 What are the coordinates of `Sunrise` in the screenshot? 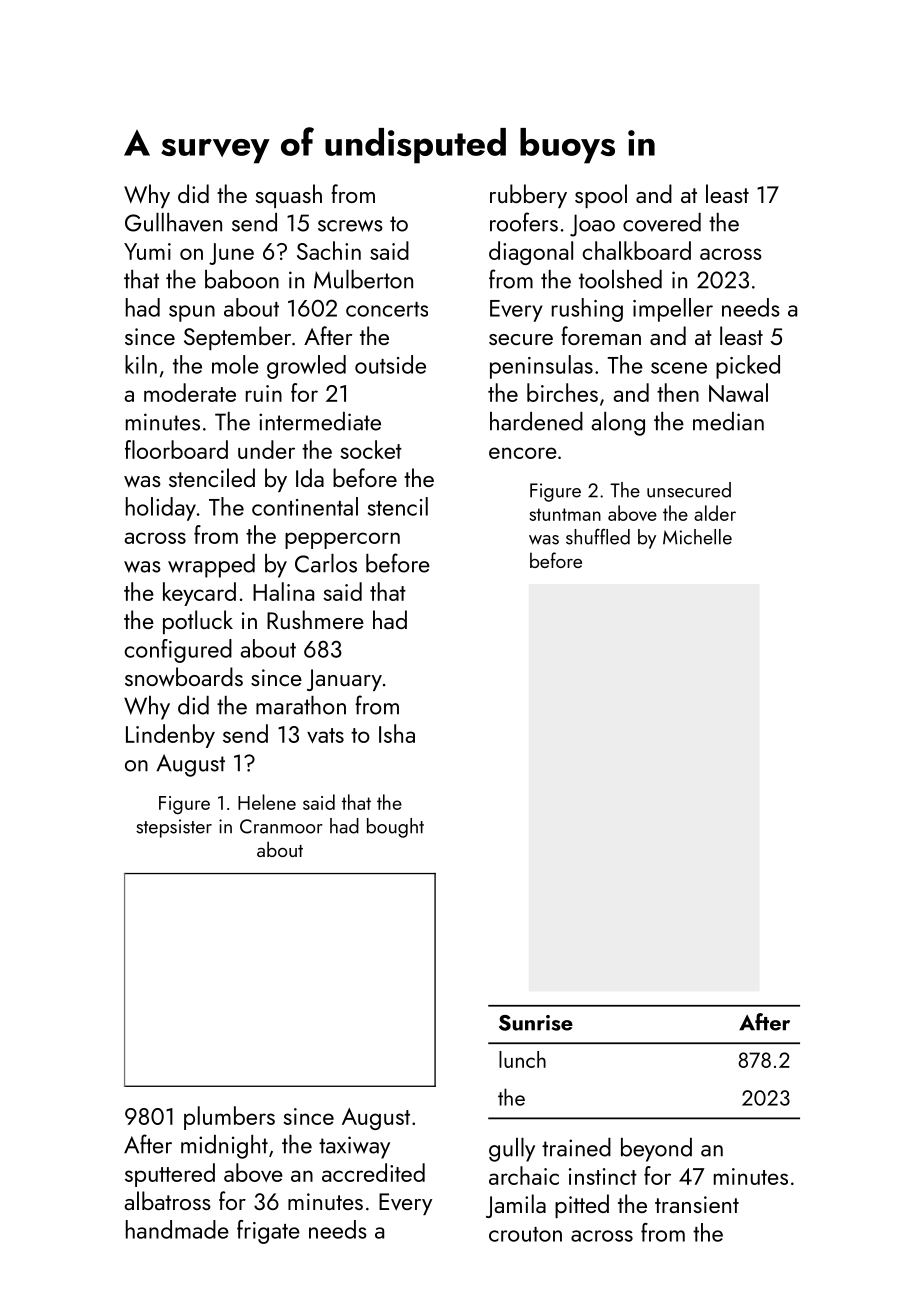 It's located at (536, 1023).
